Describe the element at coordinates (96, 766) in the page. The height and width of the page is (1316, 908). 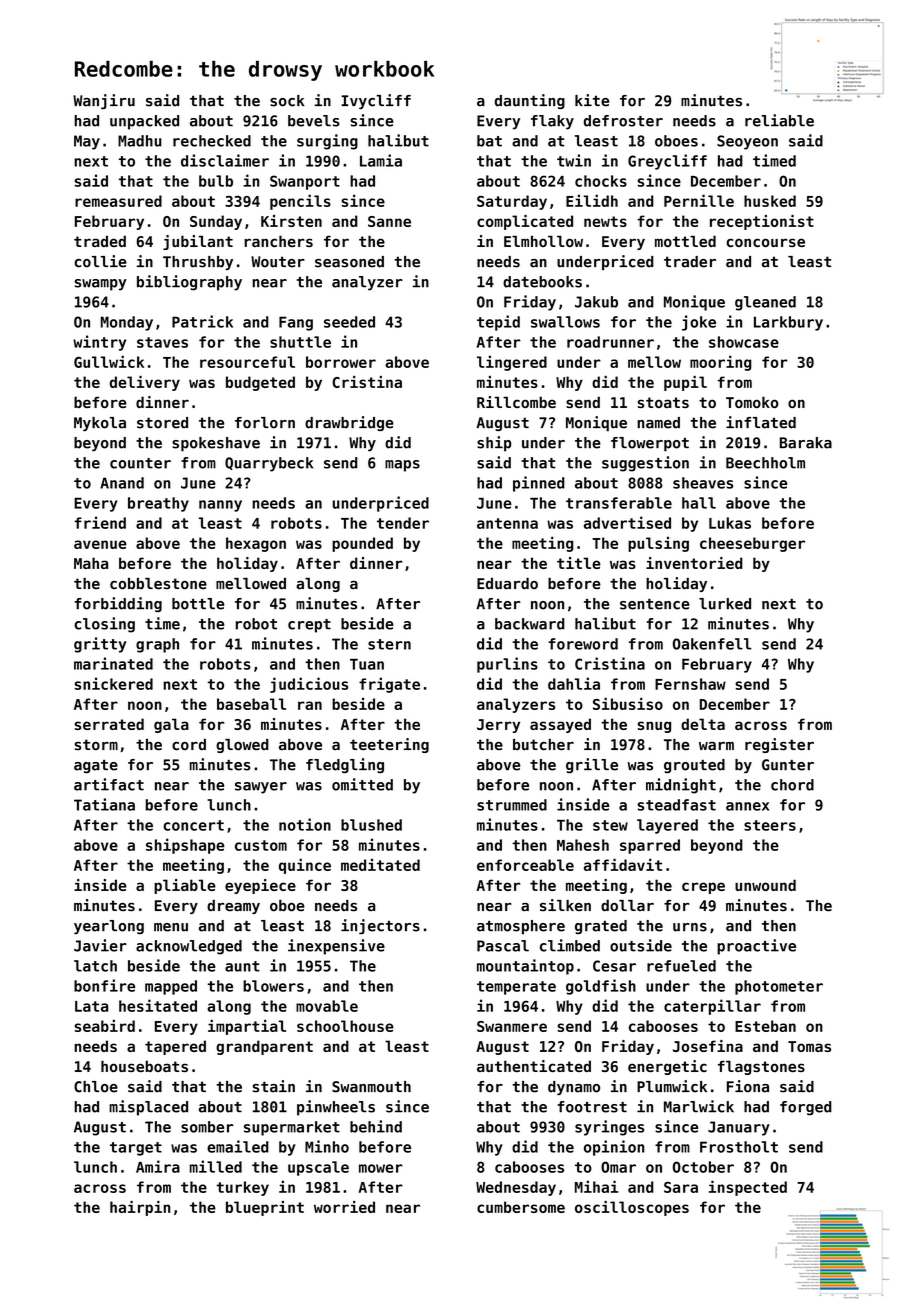
I see `agate` at that location.
